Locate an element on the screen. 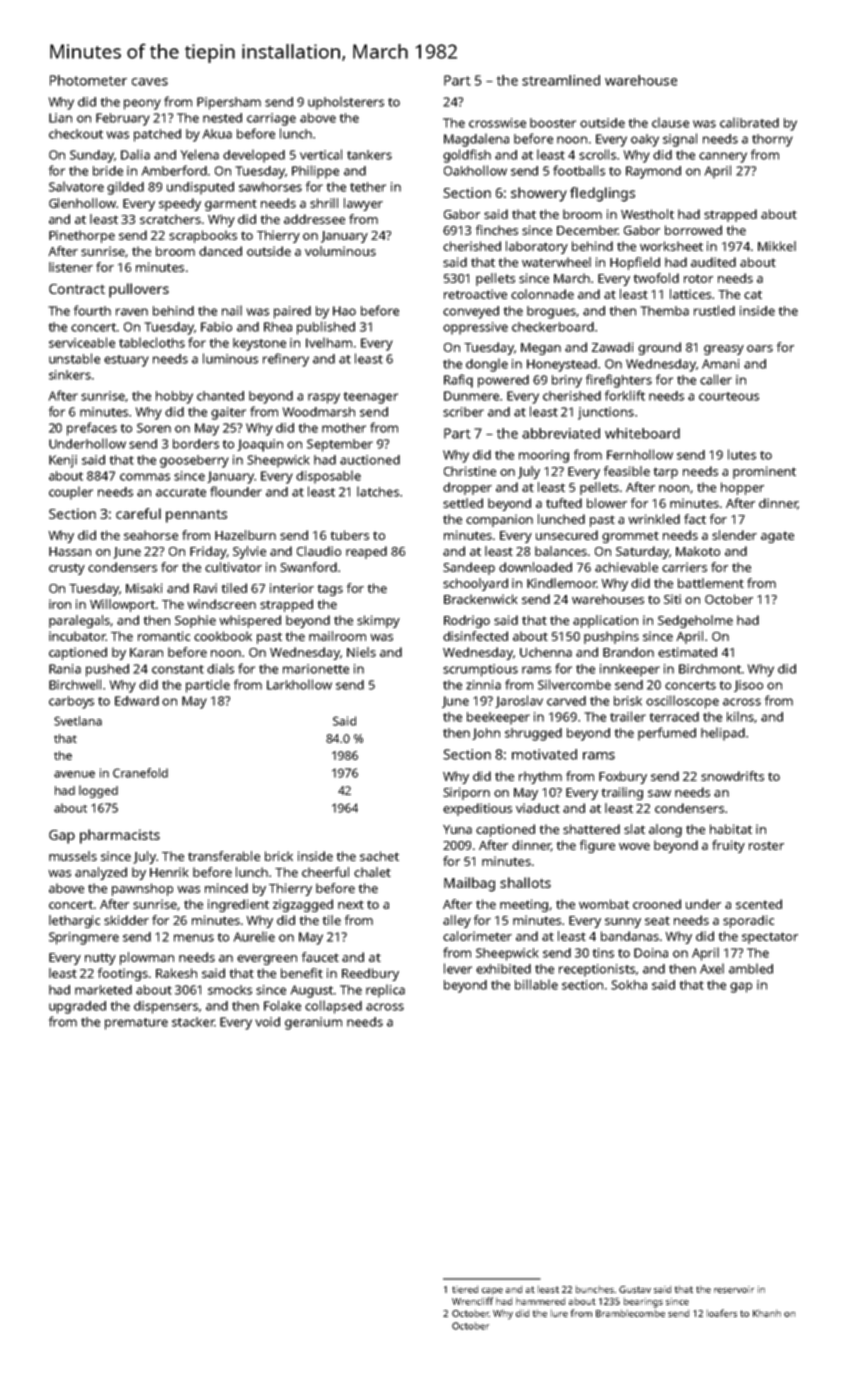 The image size is (849, 1400). rustled is located at coordinates (714, 310).
